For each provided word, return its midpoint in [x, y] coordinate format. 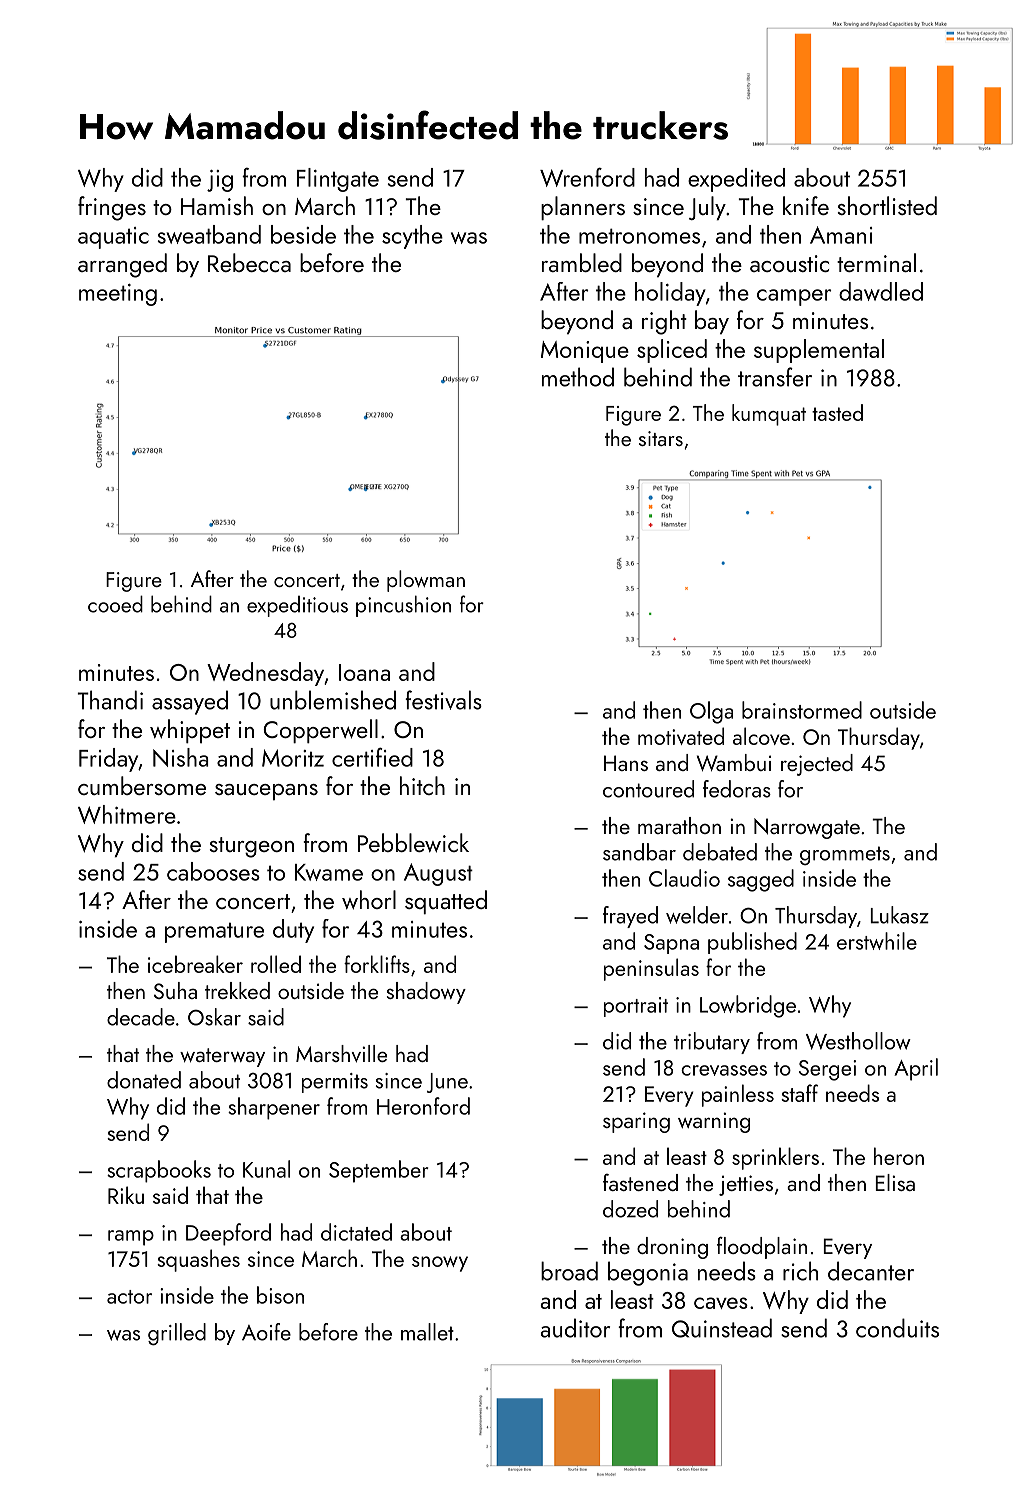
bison [280, 1295]
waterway [222, 1057]
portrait [636, 1007]
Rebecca [249, 262]
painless [738, 1095]
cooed [115, 604]
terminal [876, 262]
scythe [412, 237]
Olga [711, 712]
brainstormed [802, 710]
